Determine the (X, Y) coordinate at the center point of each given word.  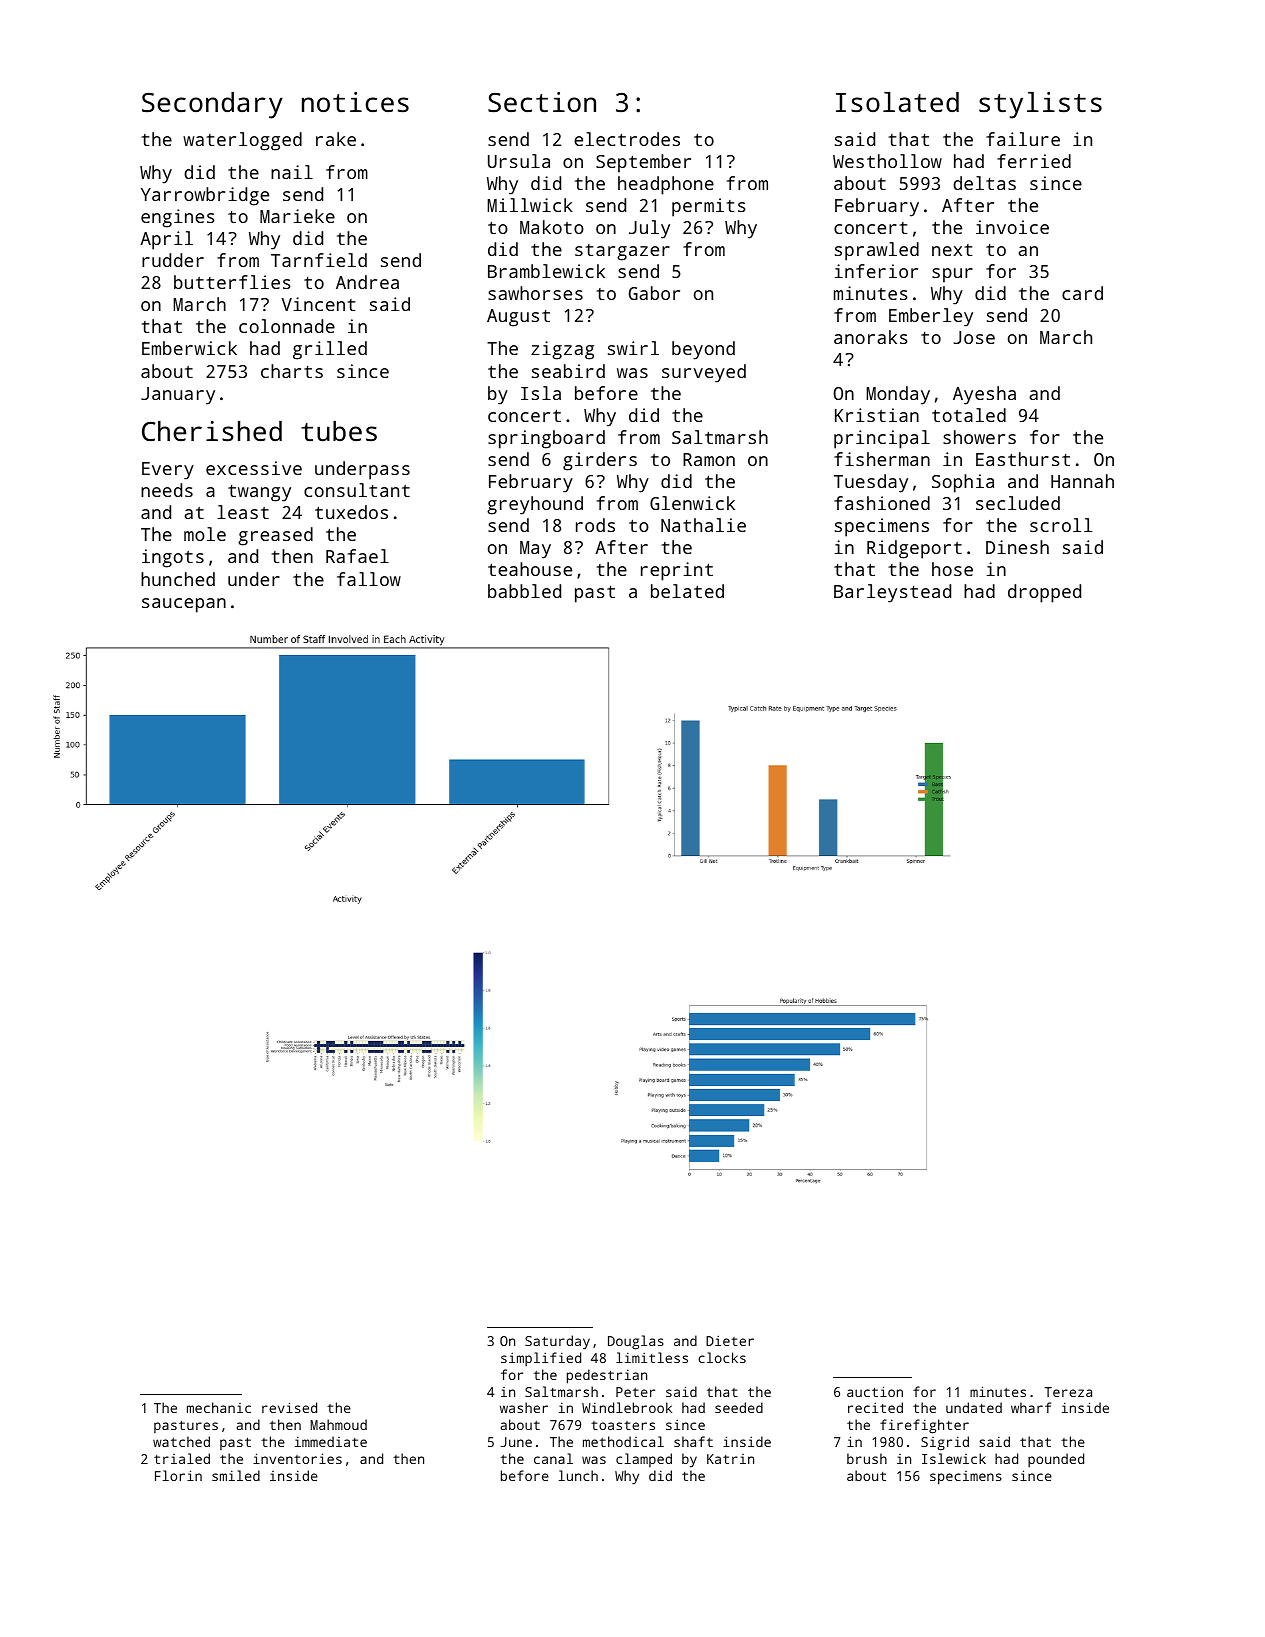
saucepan (184, 605)
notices (355, 102)
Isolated (897, 102)
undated (974, 1407)
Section (542, 102)
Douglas (636, 1342)
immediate (331, 1441)
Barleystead (892, 593)
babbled (524, 591)
